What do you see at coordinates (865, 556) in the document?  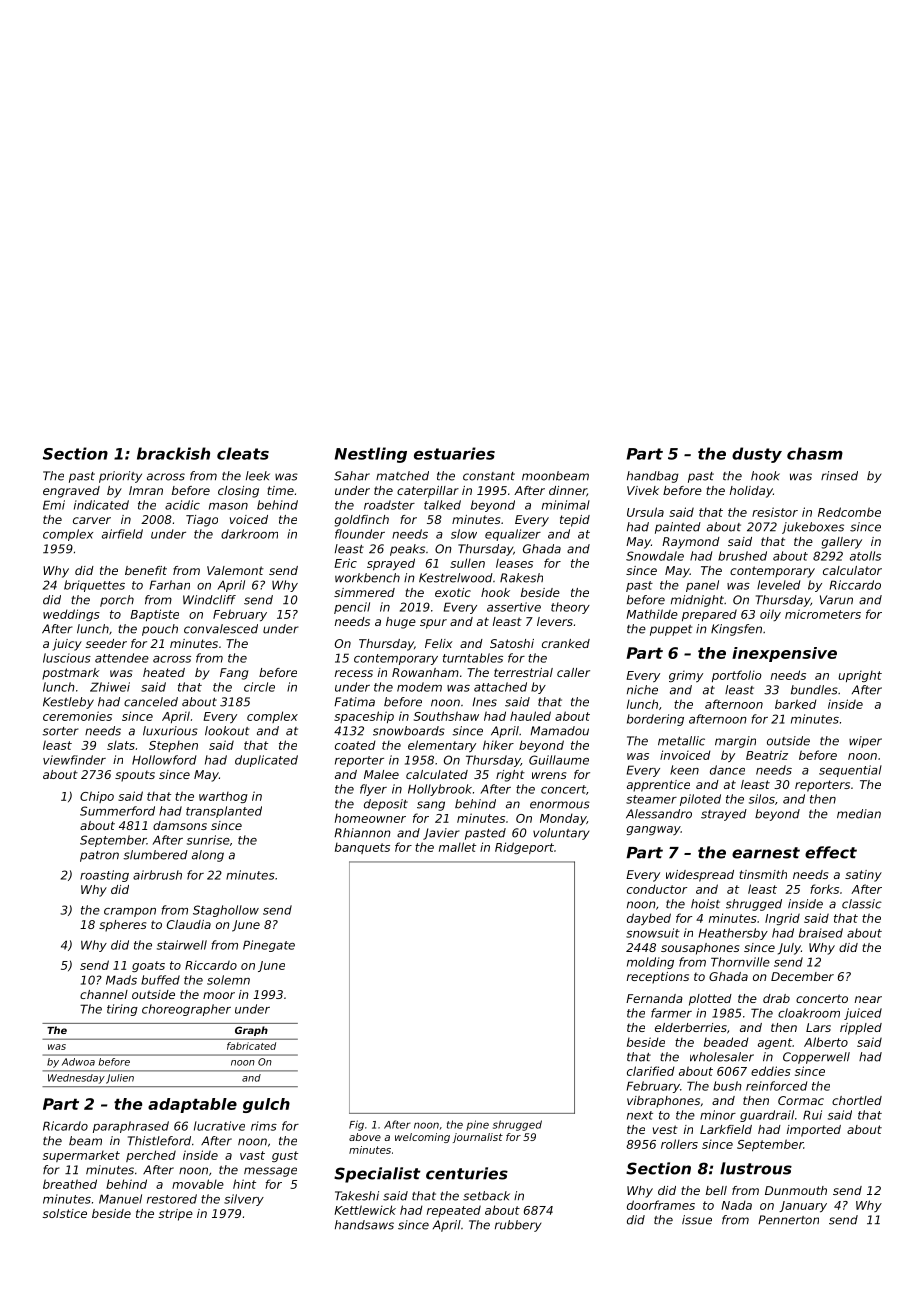 I see `atolls` at bounding box center [865, 556].
